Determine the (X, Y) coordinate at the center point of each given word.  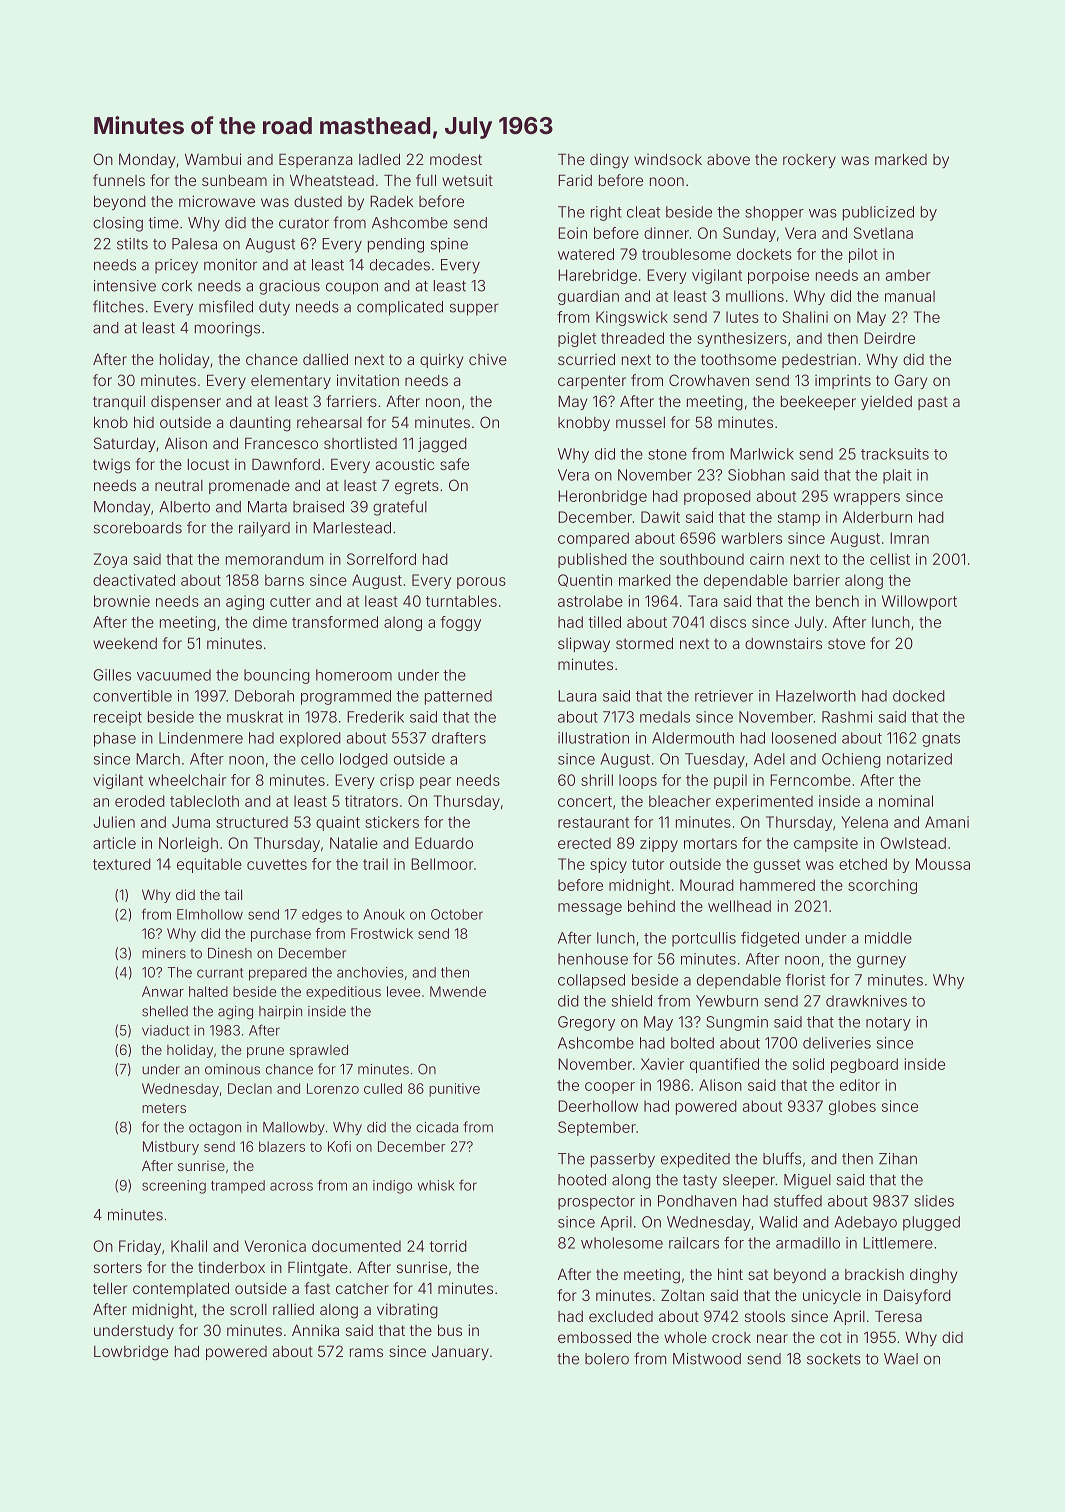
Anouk (384, 914)
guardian (588, 297)
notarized (919, 759)
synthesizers (742, 339)
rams (366, 1352)
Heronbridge (602, 497)
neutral (179, 485)
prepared (278, 974)
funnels (119, 180)
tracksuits (895, 454)
